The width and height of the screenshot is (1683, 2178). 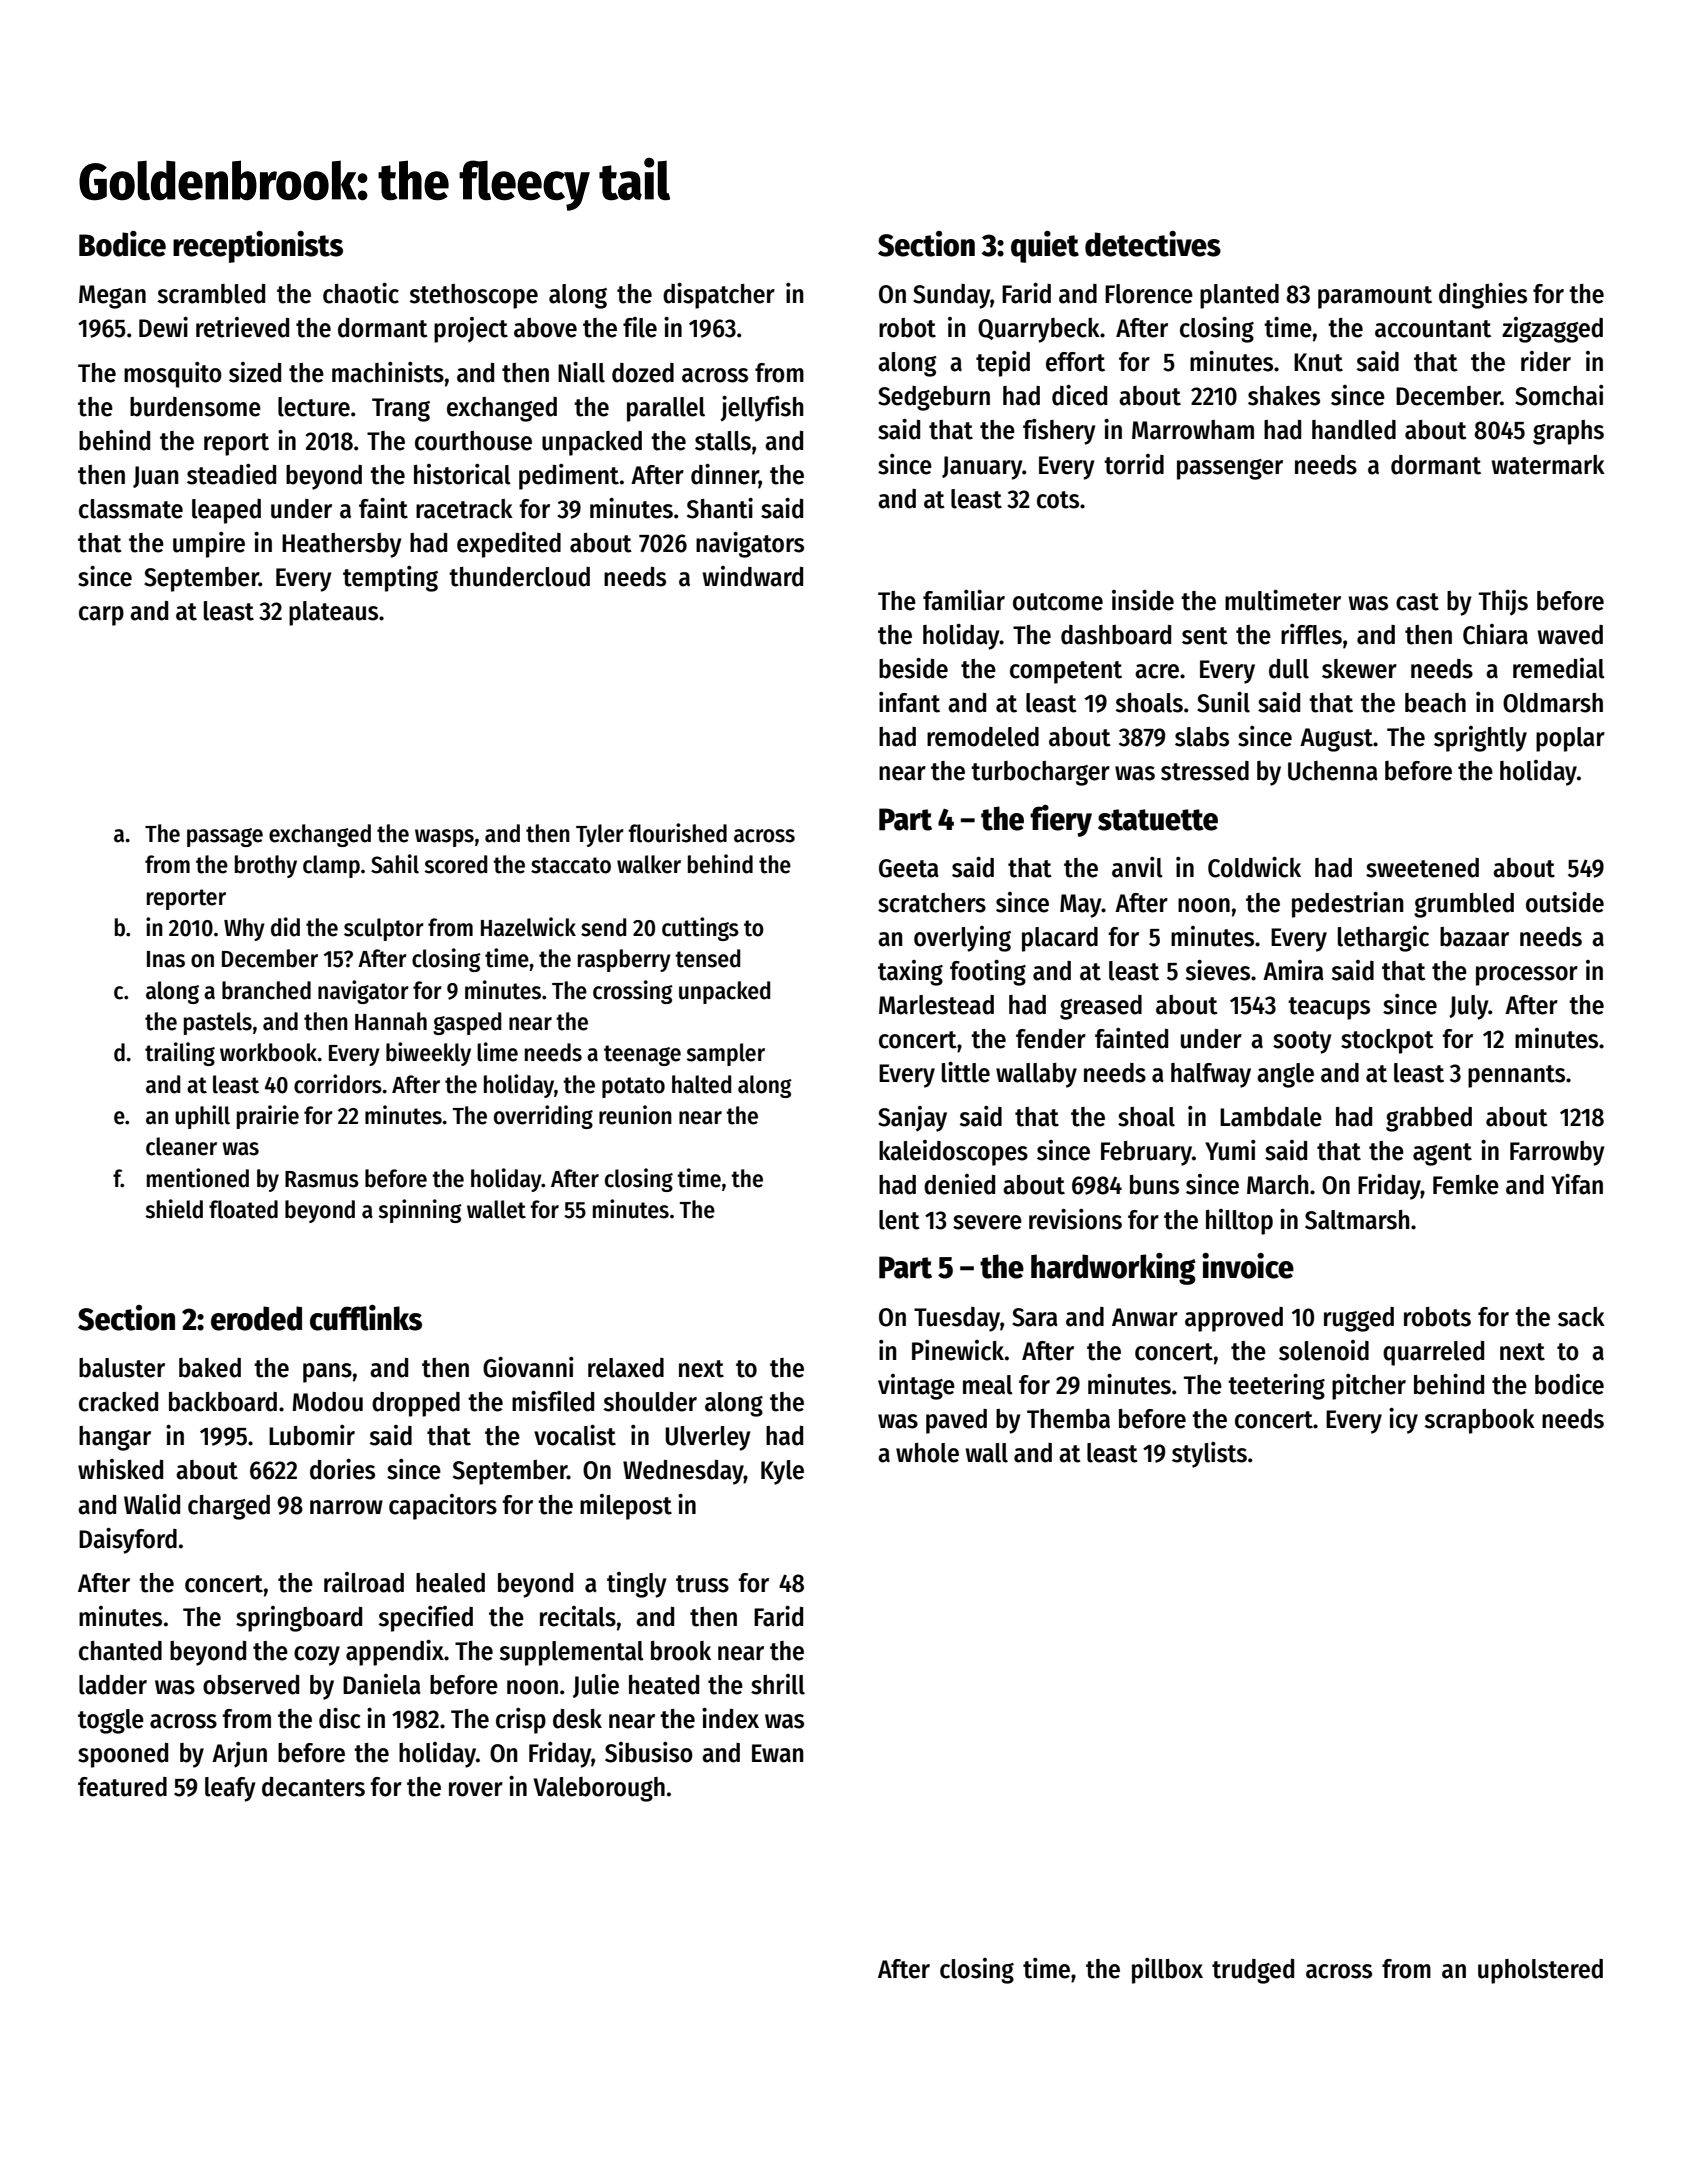 I want to click on sack, so click(x=1581, y=1317).
